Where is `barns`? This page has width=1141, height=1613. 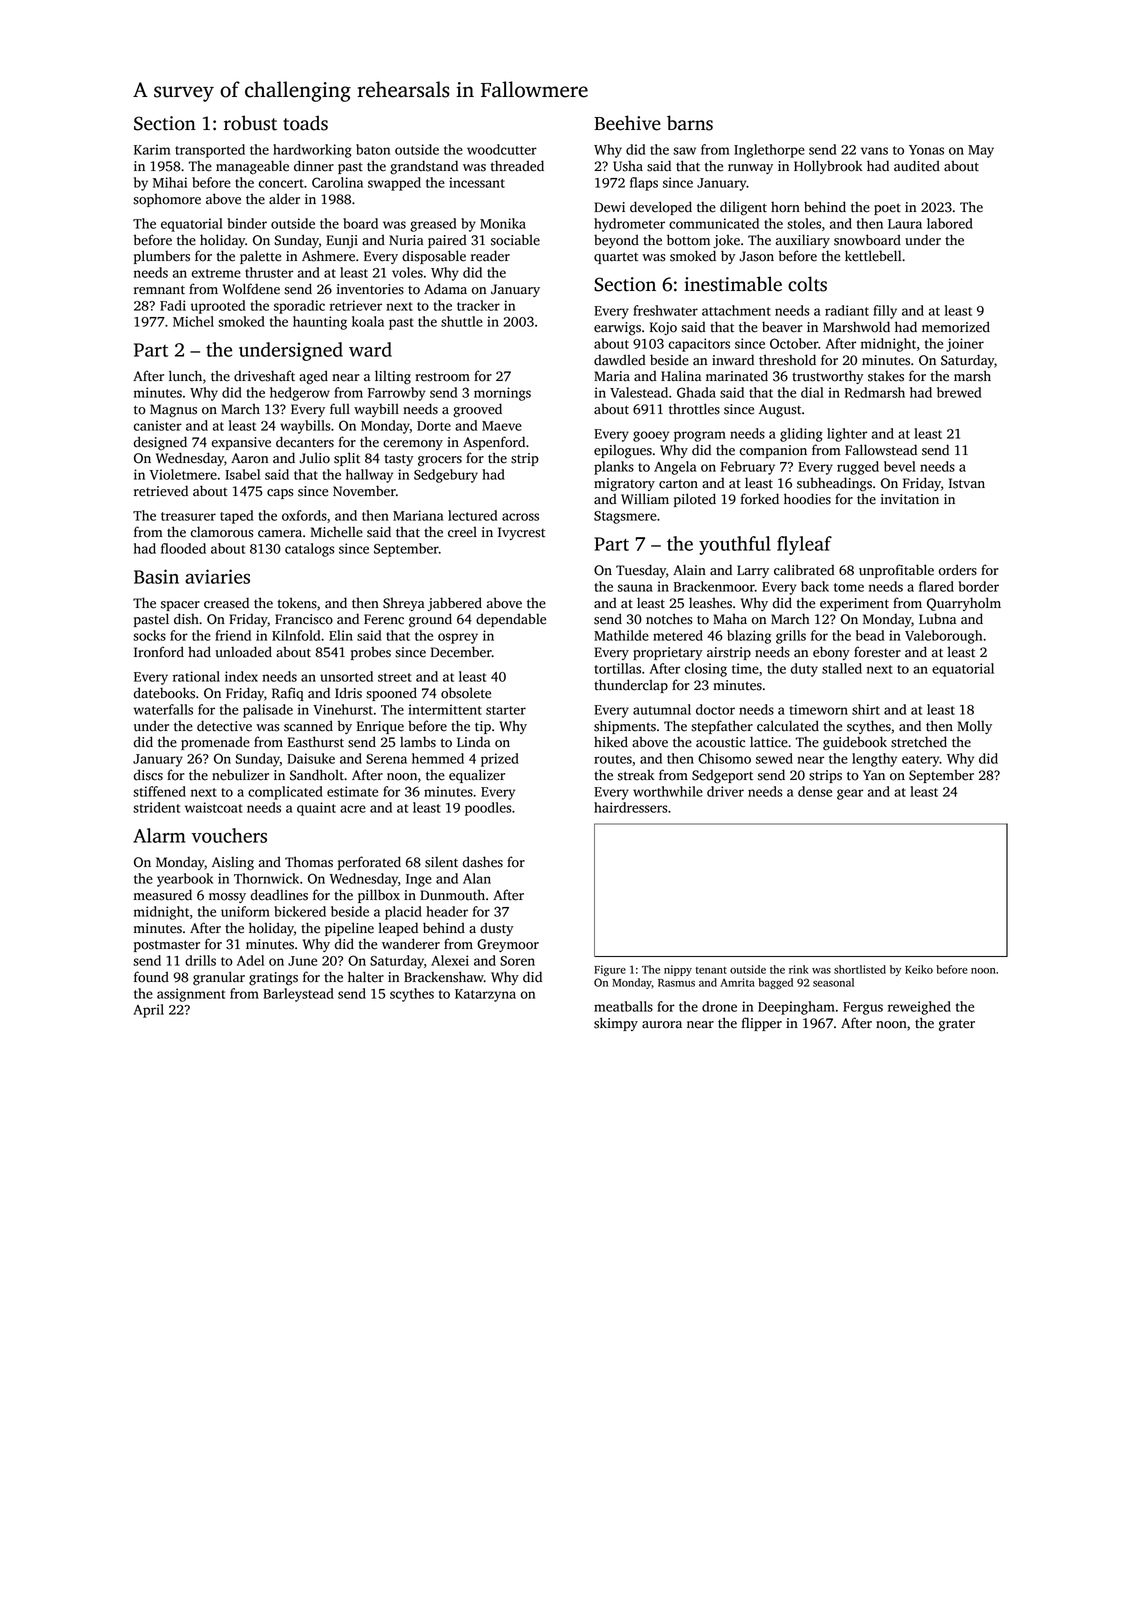
barns is located at coordinates (690, 123).
